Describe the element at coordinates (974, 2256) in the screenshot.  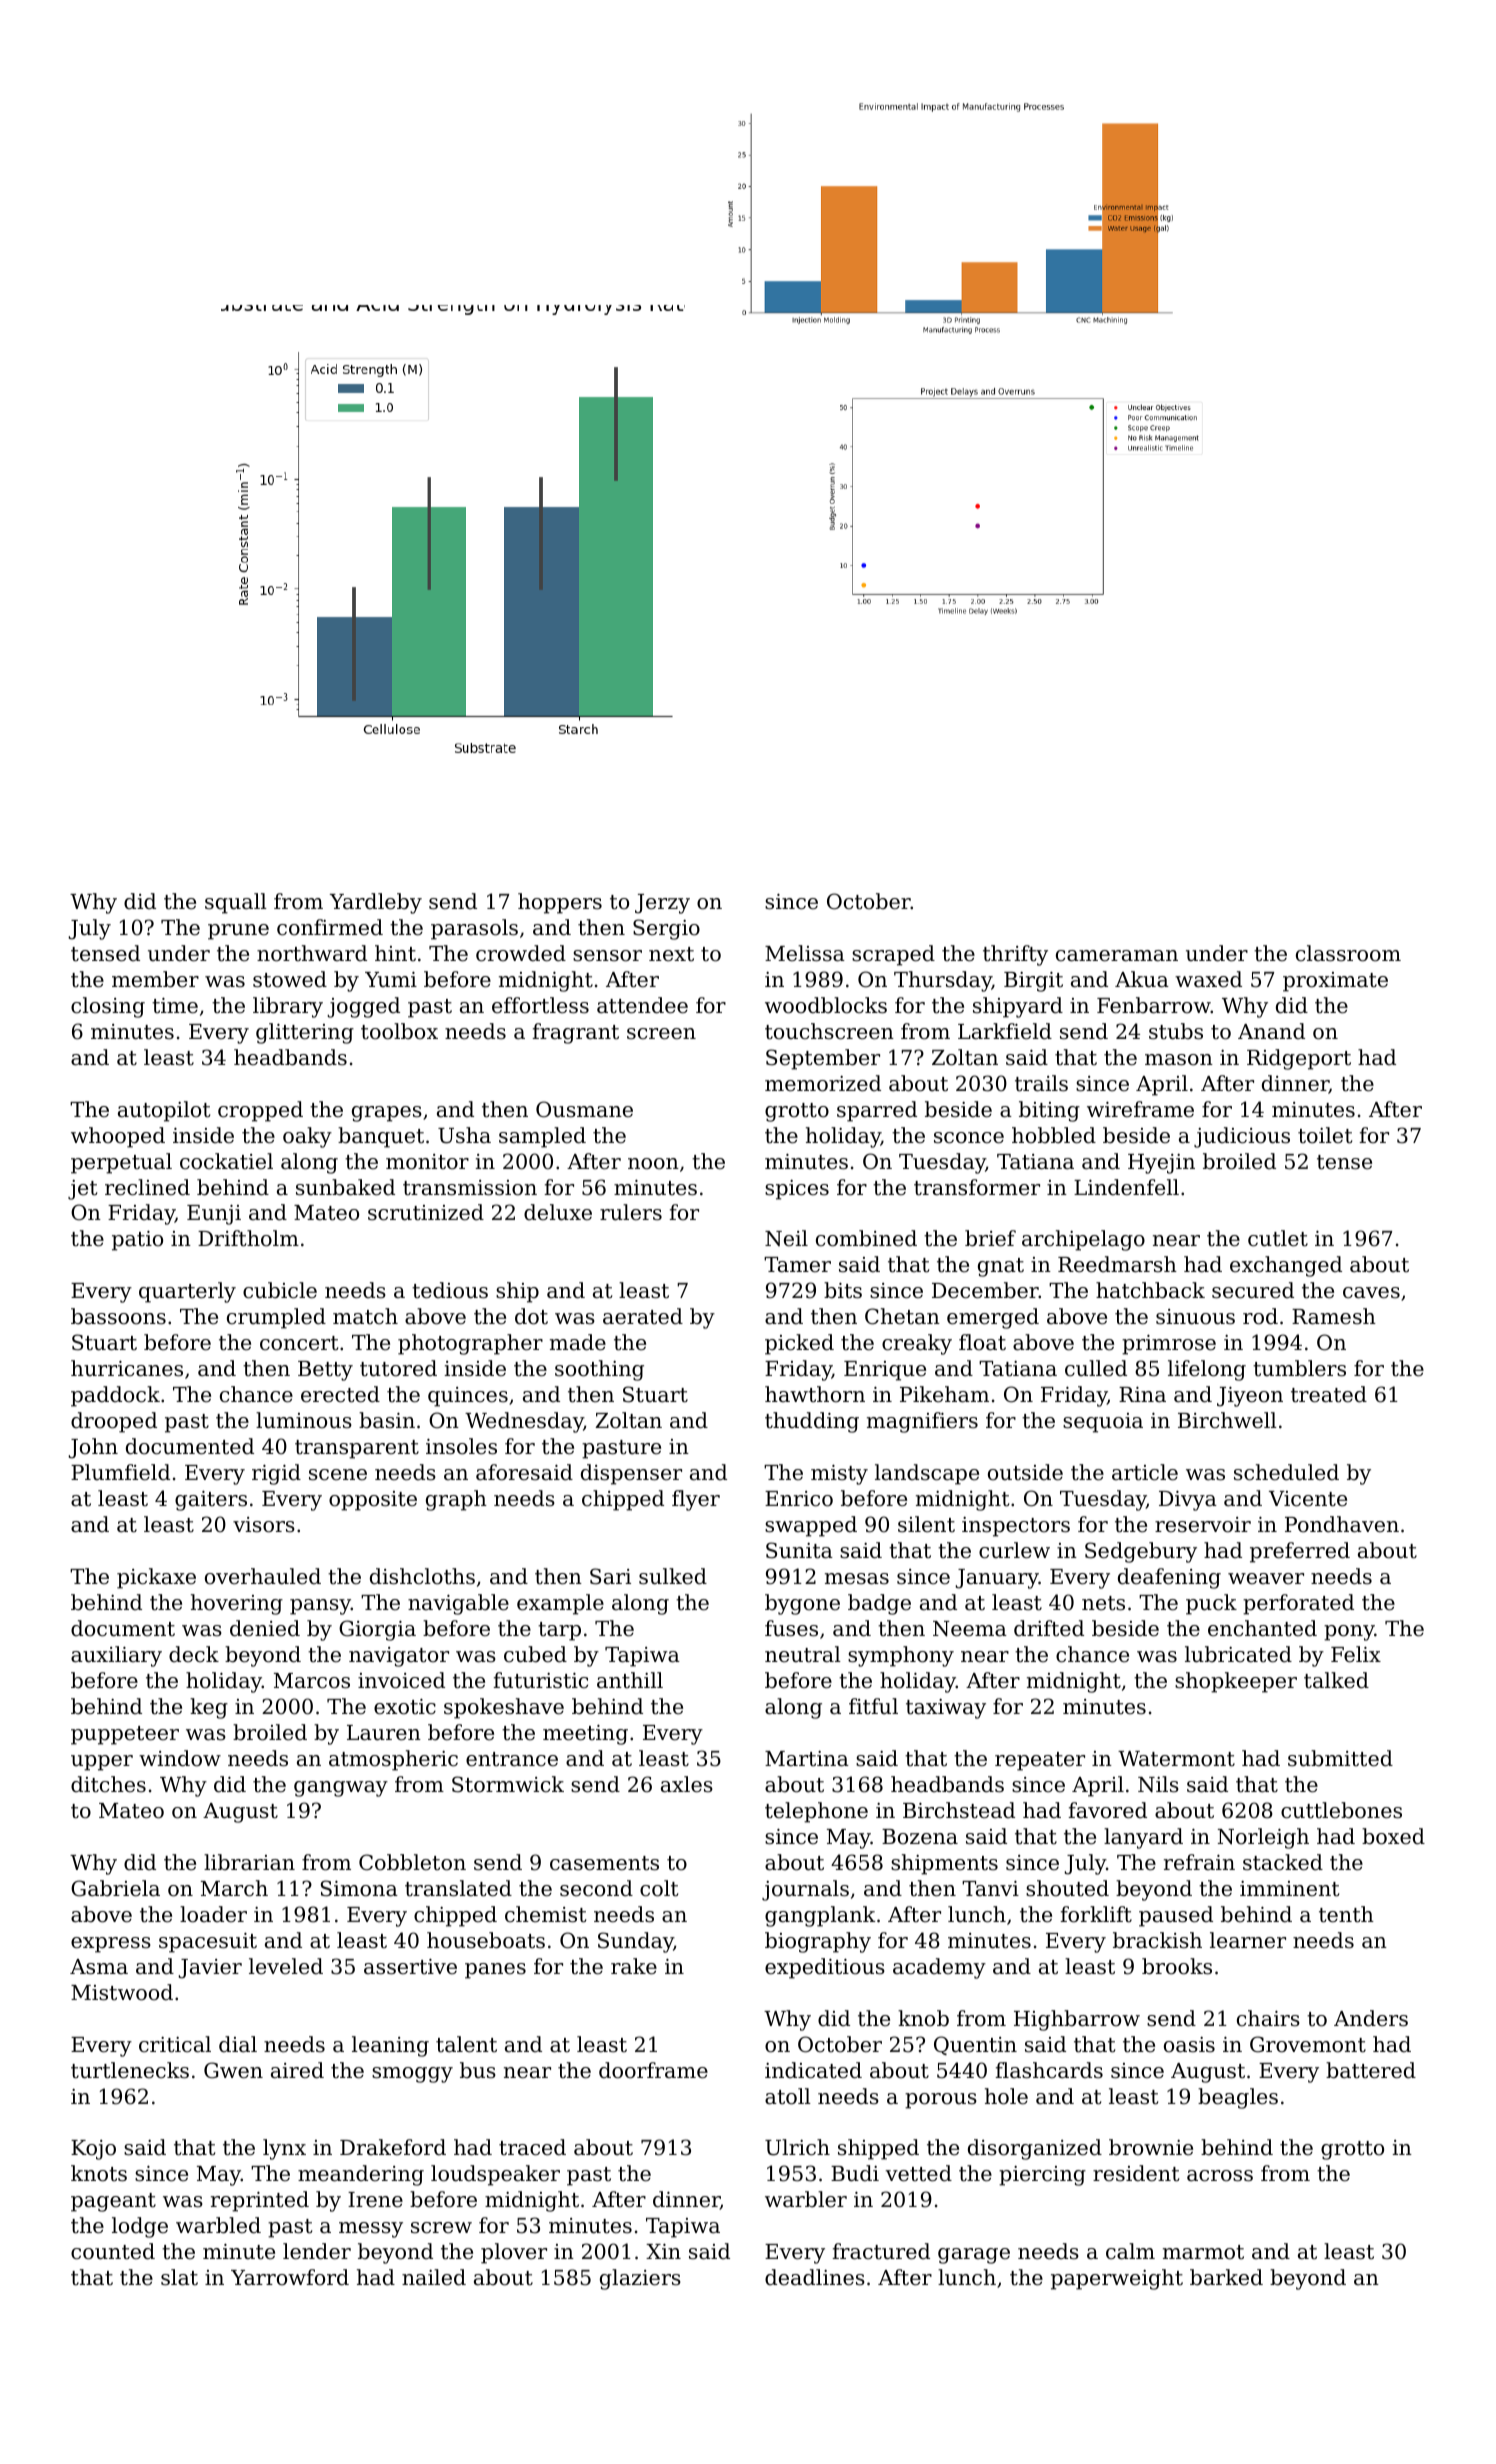
I see `garage` at that location.
